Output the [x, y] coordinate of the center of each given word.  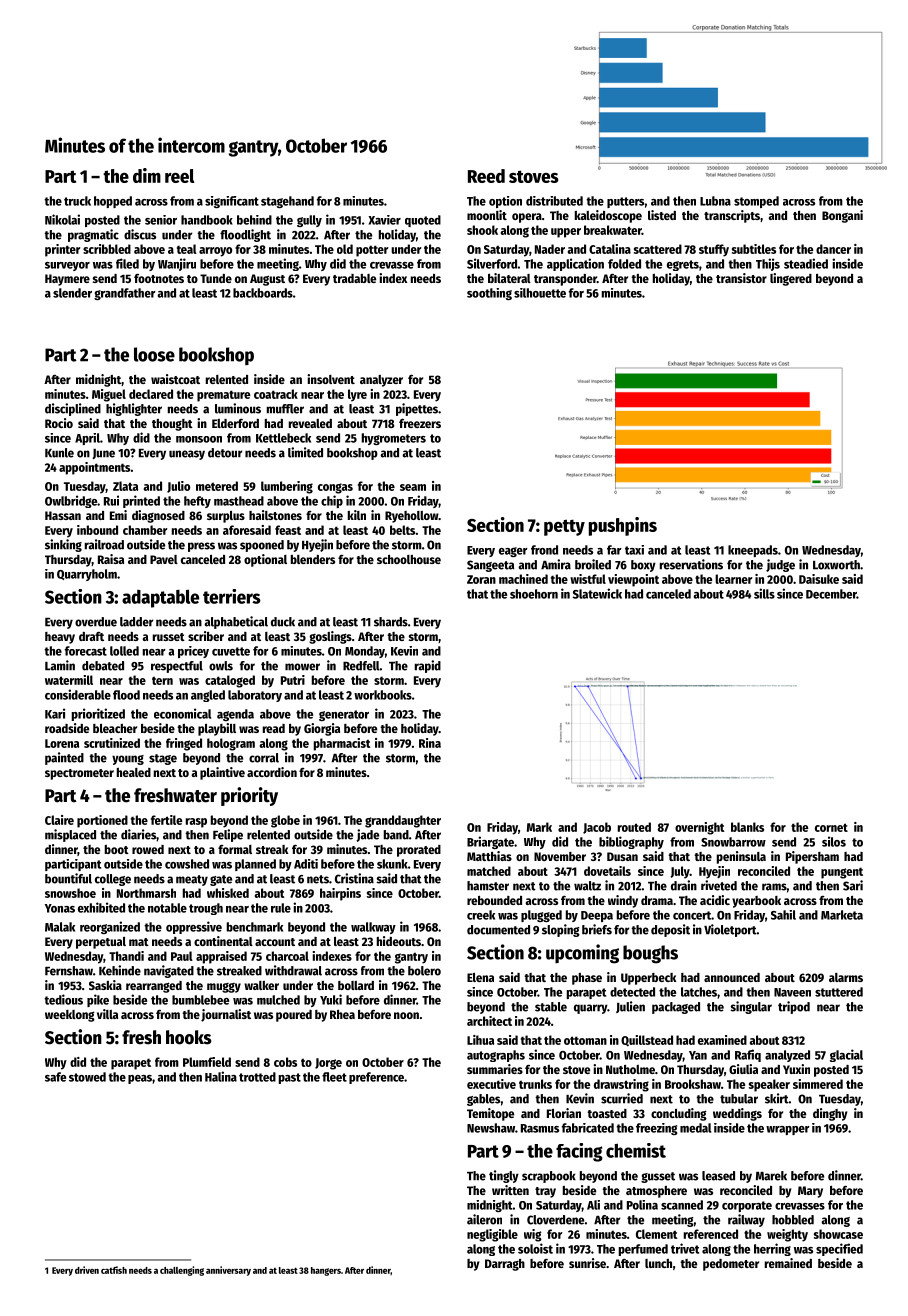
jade [368, 835]
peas [140, 1079]
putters [625, 202]
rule [281, 908]
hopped [113, 202]
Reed [486, 176]
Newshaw [491, 1128]
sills [764, 593]
